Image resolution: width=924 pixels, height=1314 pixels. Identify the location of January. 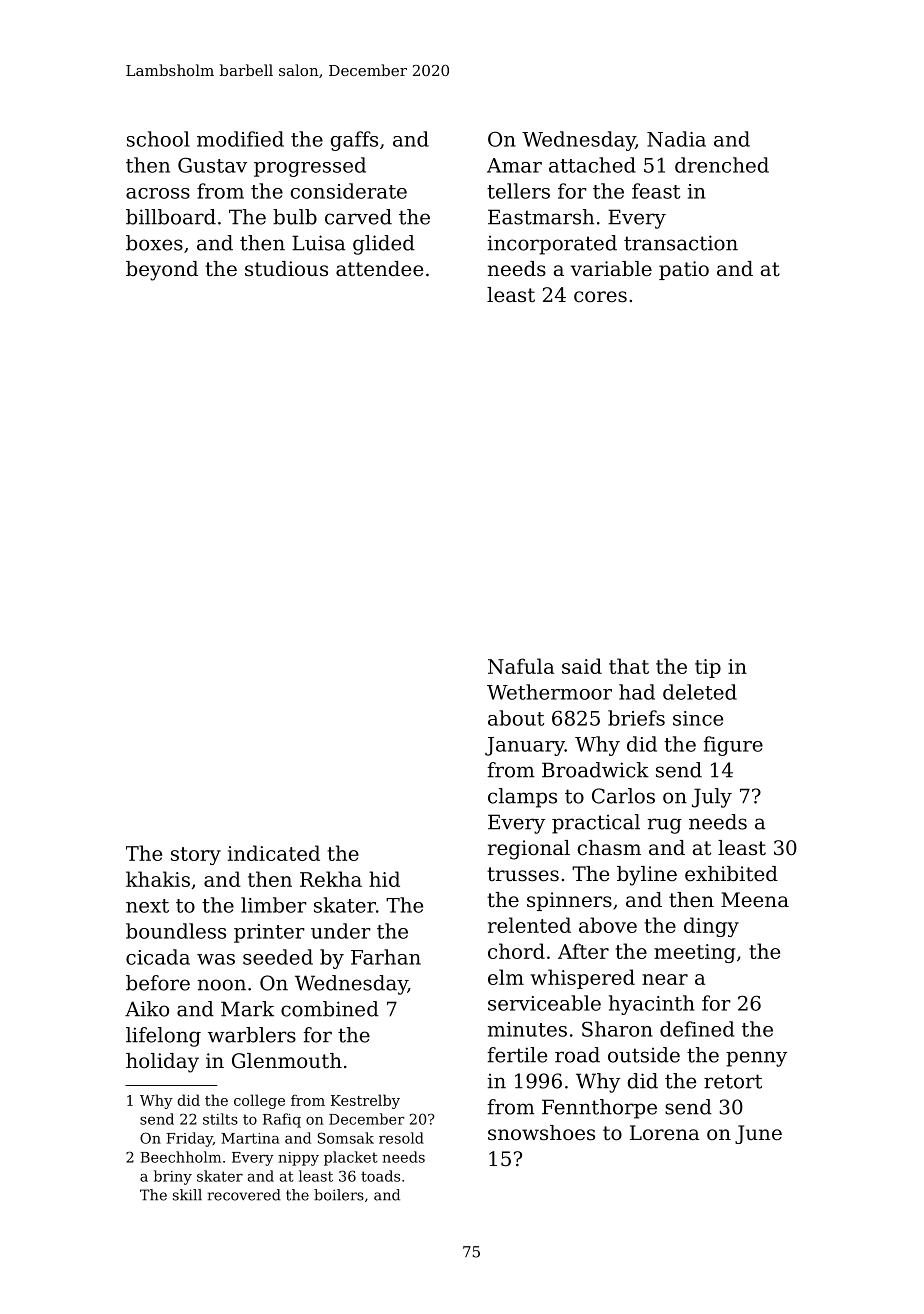
(525, 746).
